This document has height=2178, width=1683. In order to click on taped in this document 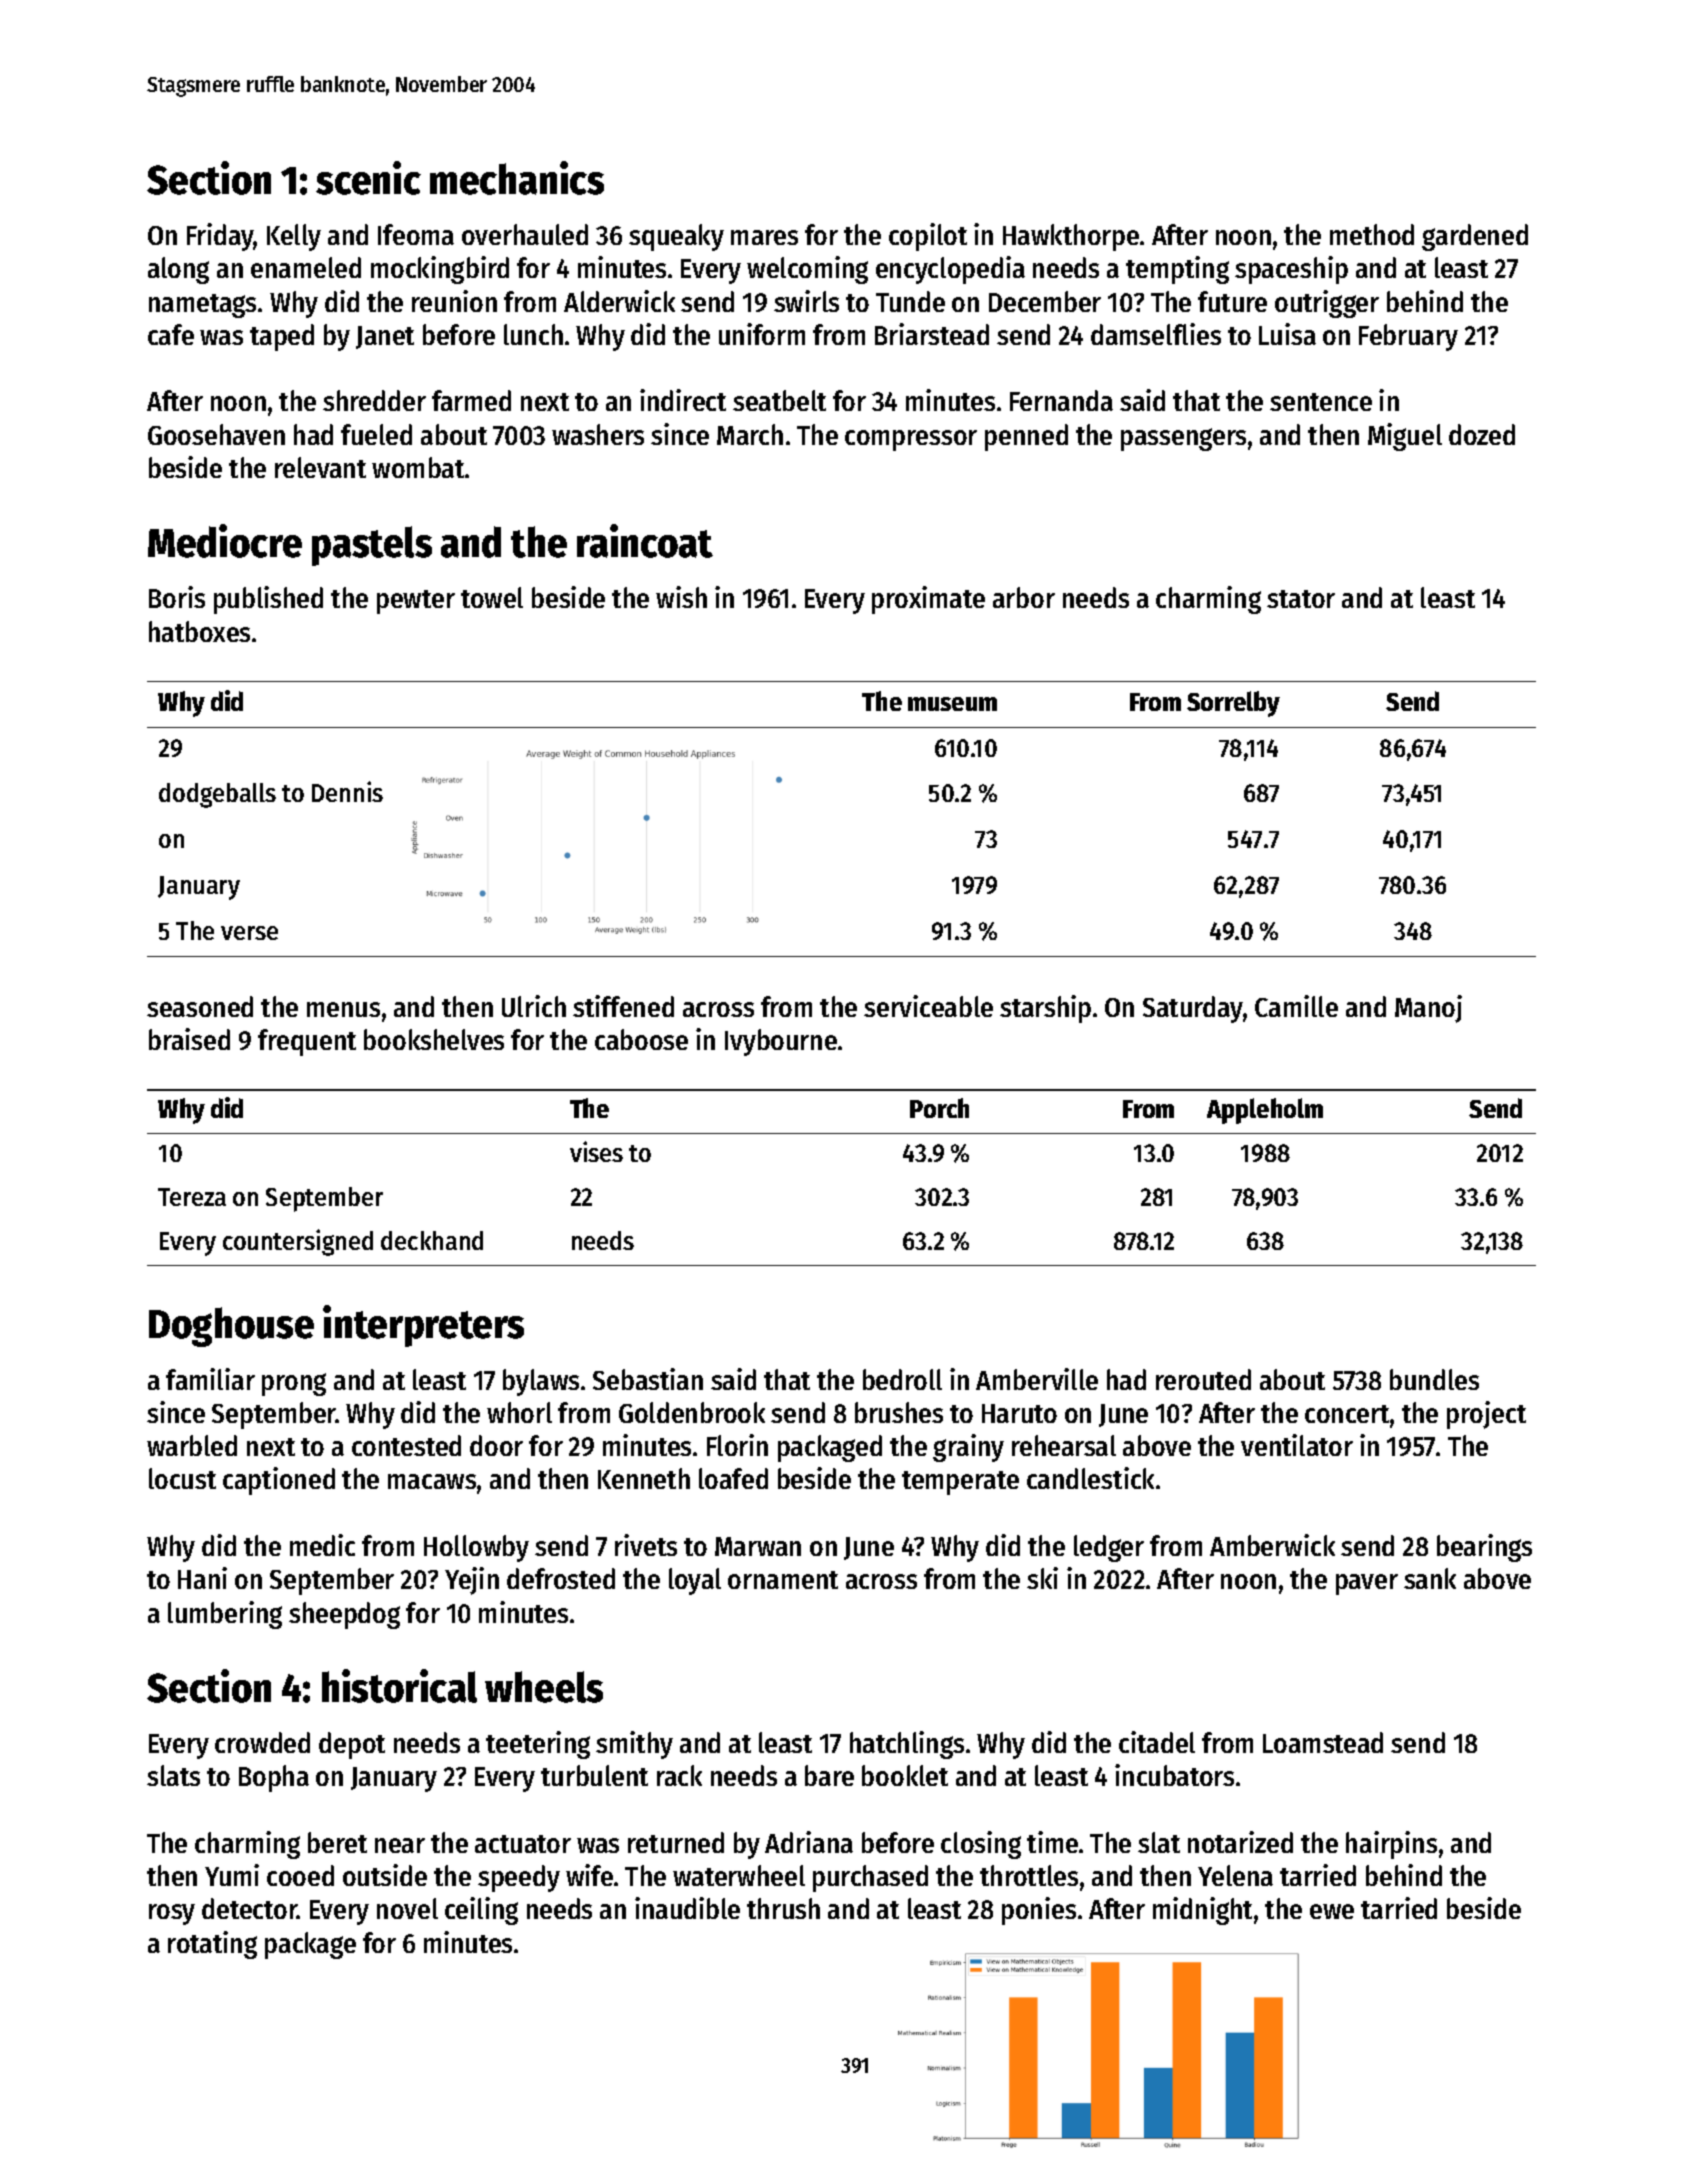, I will do `click(282, 337)`.
